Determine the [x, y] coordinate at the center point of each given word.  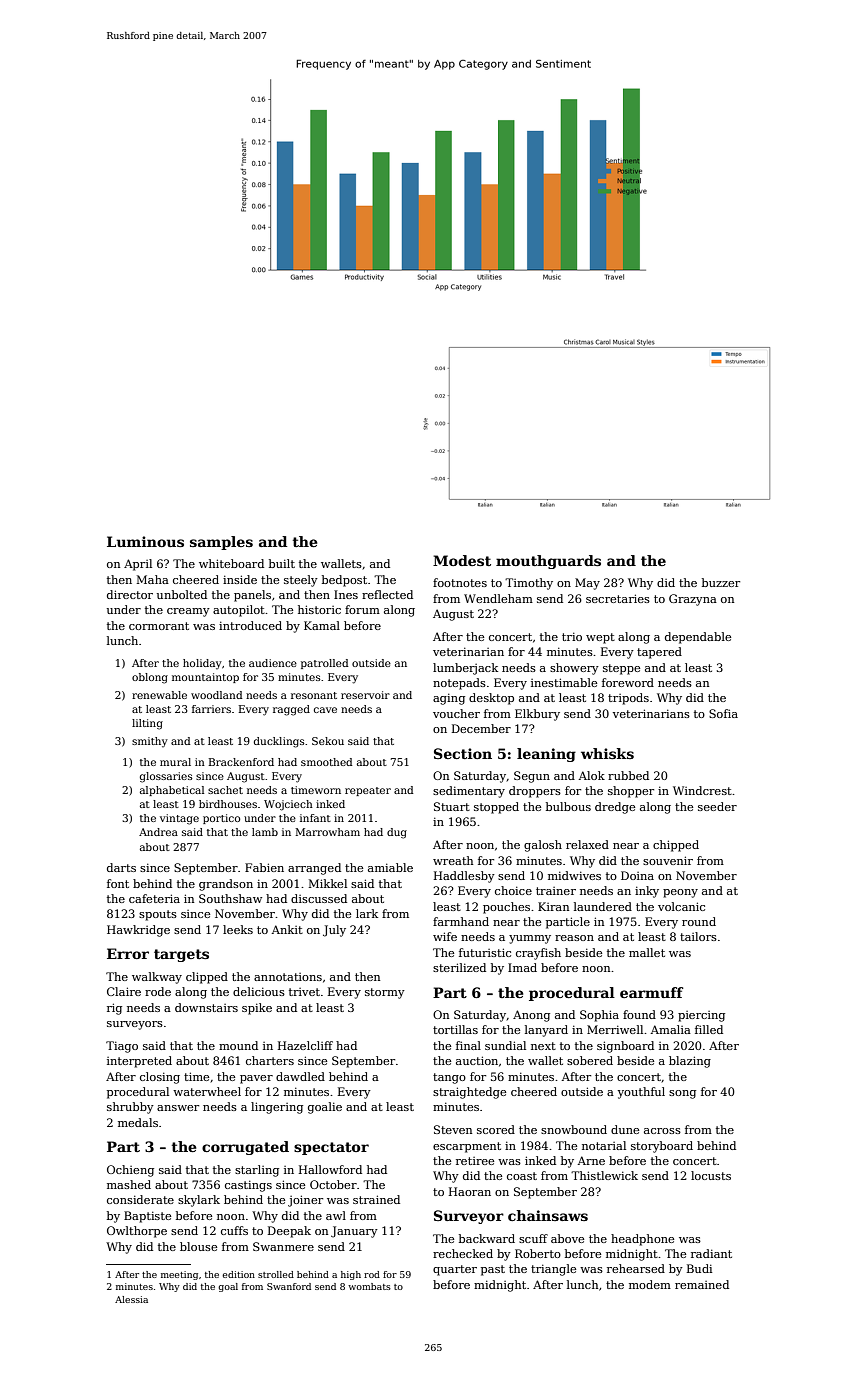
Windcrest [702, 790]
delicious [259, 991]
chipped [676, 846]
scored [496, 1129]
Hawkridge [138, 931]
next [543, 1046]
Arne [591, 1160]
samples [221, 543]
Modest [462, 560]
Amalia [671, 1029]
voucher [456, 713]
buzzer [721, 582]
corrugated [245, 1148]
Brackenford [241, 762]
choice [513, 890]
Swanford [289, 1286]
